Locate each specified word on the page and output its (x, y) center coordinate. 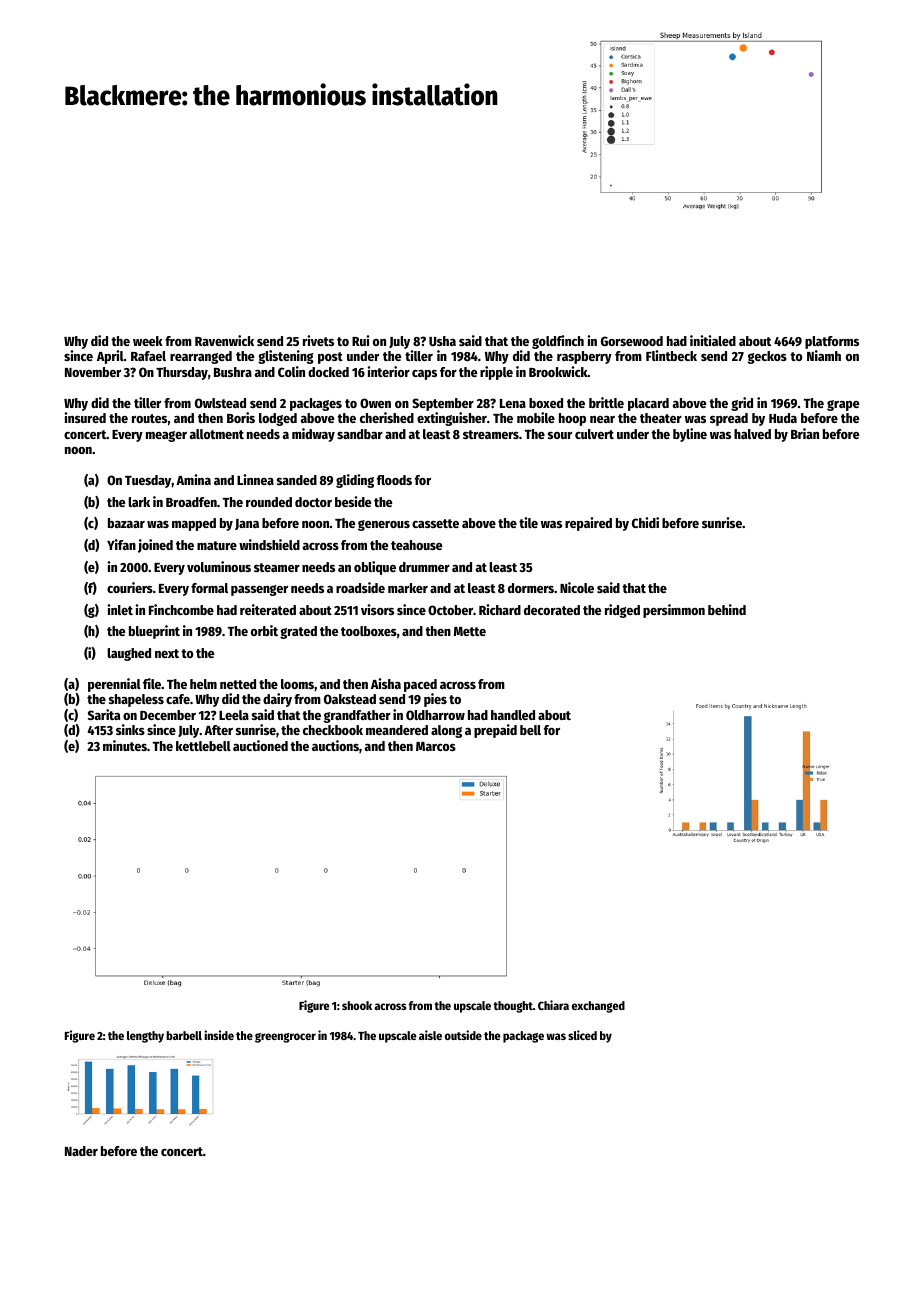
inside (219, 1035)
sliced (582, 1035)
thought (513, 1007)
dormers (531, 588)
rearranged (201, 357)
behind (727, 609)
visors (377, 609)
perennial (114, 685)
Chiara (553, 1005)
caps (424, 375)
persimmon (674, 611)
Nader (81, 1151)
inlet (120, 609)
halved (752, 434)
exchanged (598, 1007)
